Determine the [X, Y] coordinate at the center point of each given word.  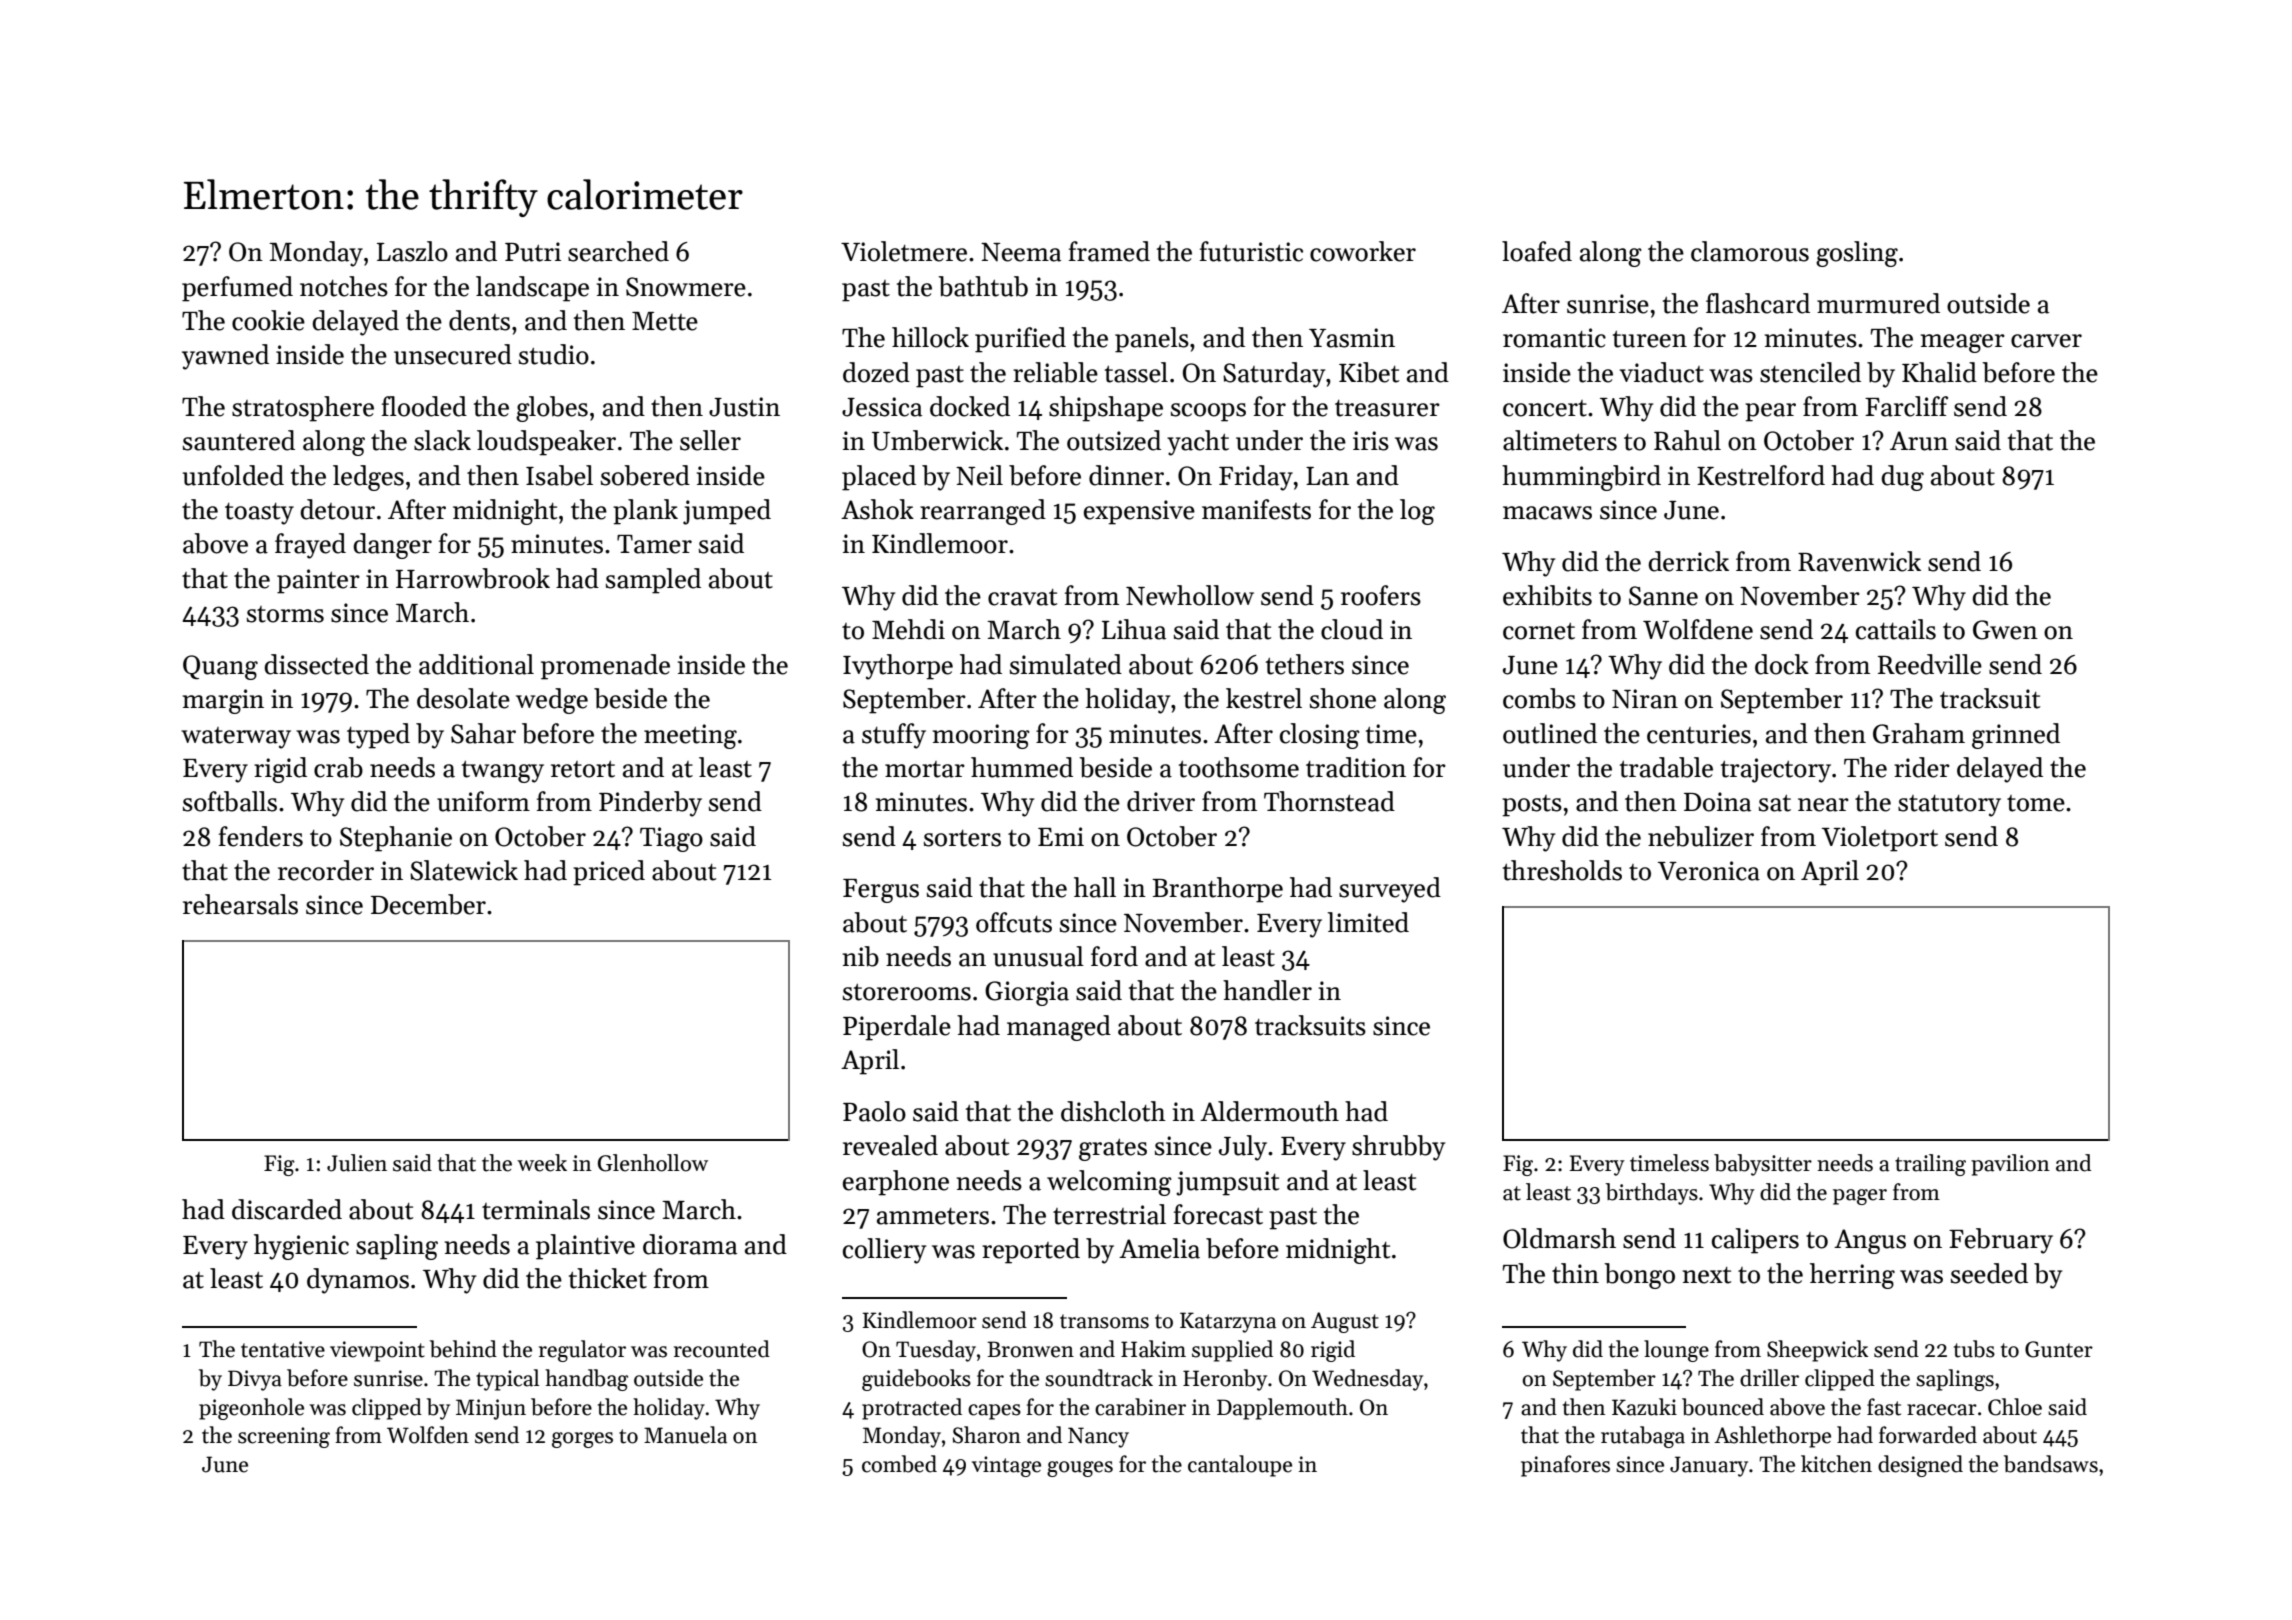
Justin [744, 407]
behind [463, 1349]
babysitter [1763, 1165]
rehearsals [240, 904]
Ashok [877, 509]
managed [1059, 1028]
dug [1902, 478]
